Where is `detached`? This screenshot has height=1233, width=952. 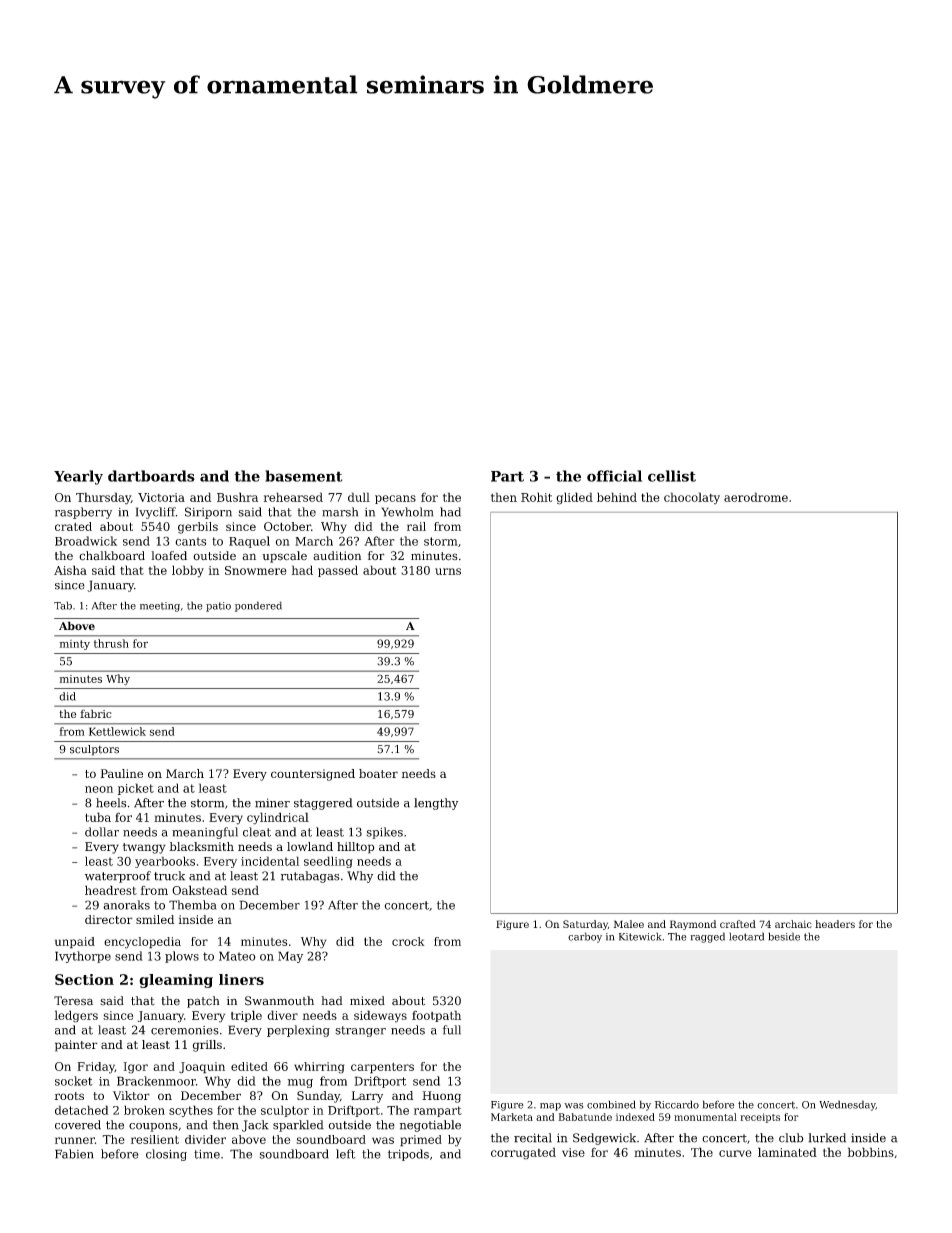 detached is located at coordinates (82, 1110).
